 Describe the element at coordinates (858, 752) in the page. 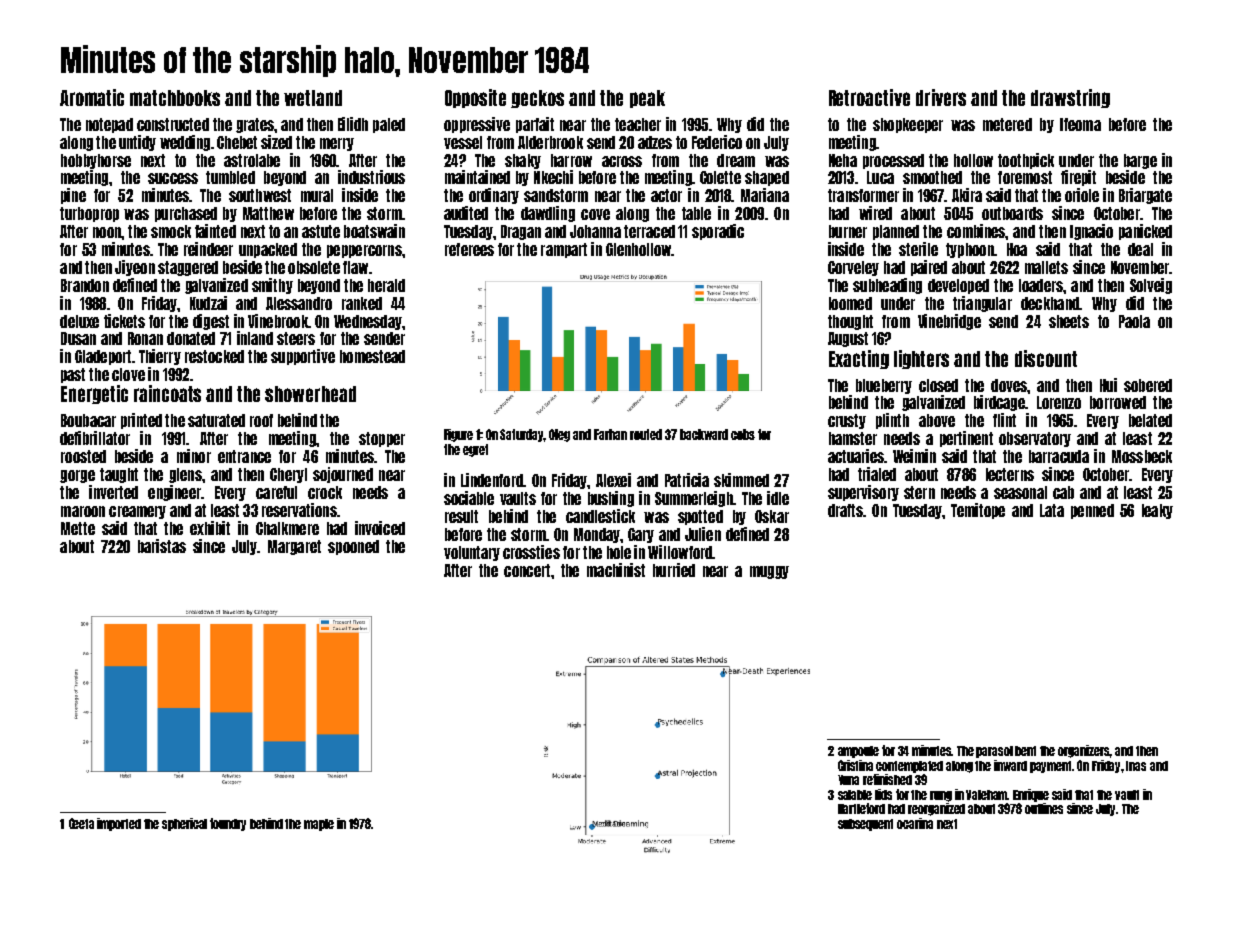

I see `ampoule` at that location.
